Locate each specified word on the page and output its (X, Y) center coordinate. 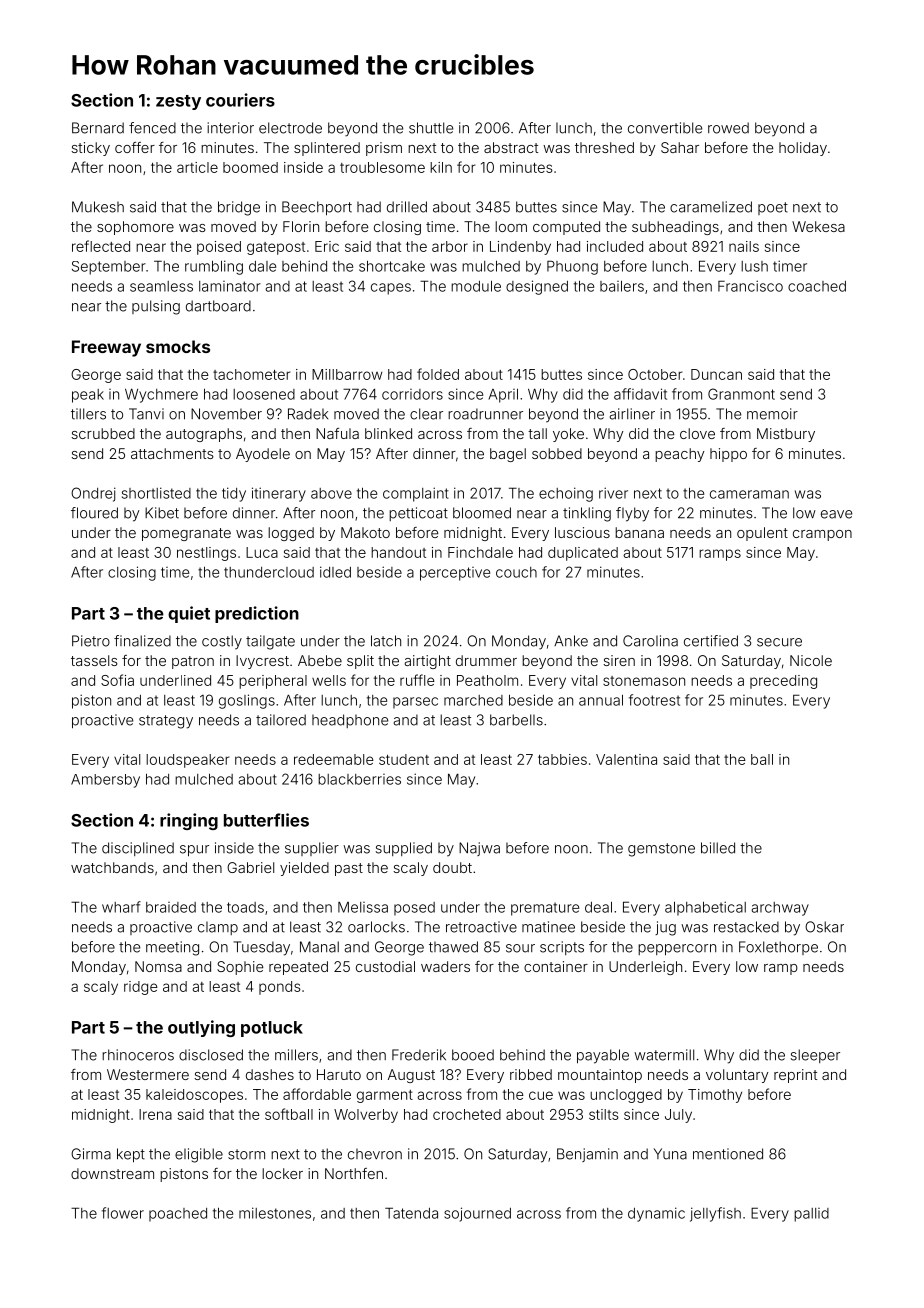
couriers (240, 100)
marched (473, 700)
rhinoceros (138, 1055)
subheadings (675, 228)
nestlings (206, 554)
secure (779, 642)
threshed (604, 147)
